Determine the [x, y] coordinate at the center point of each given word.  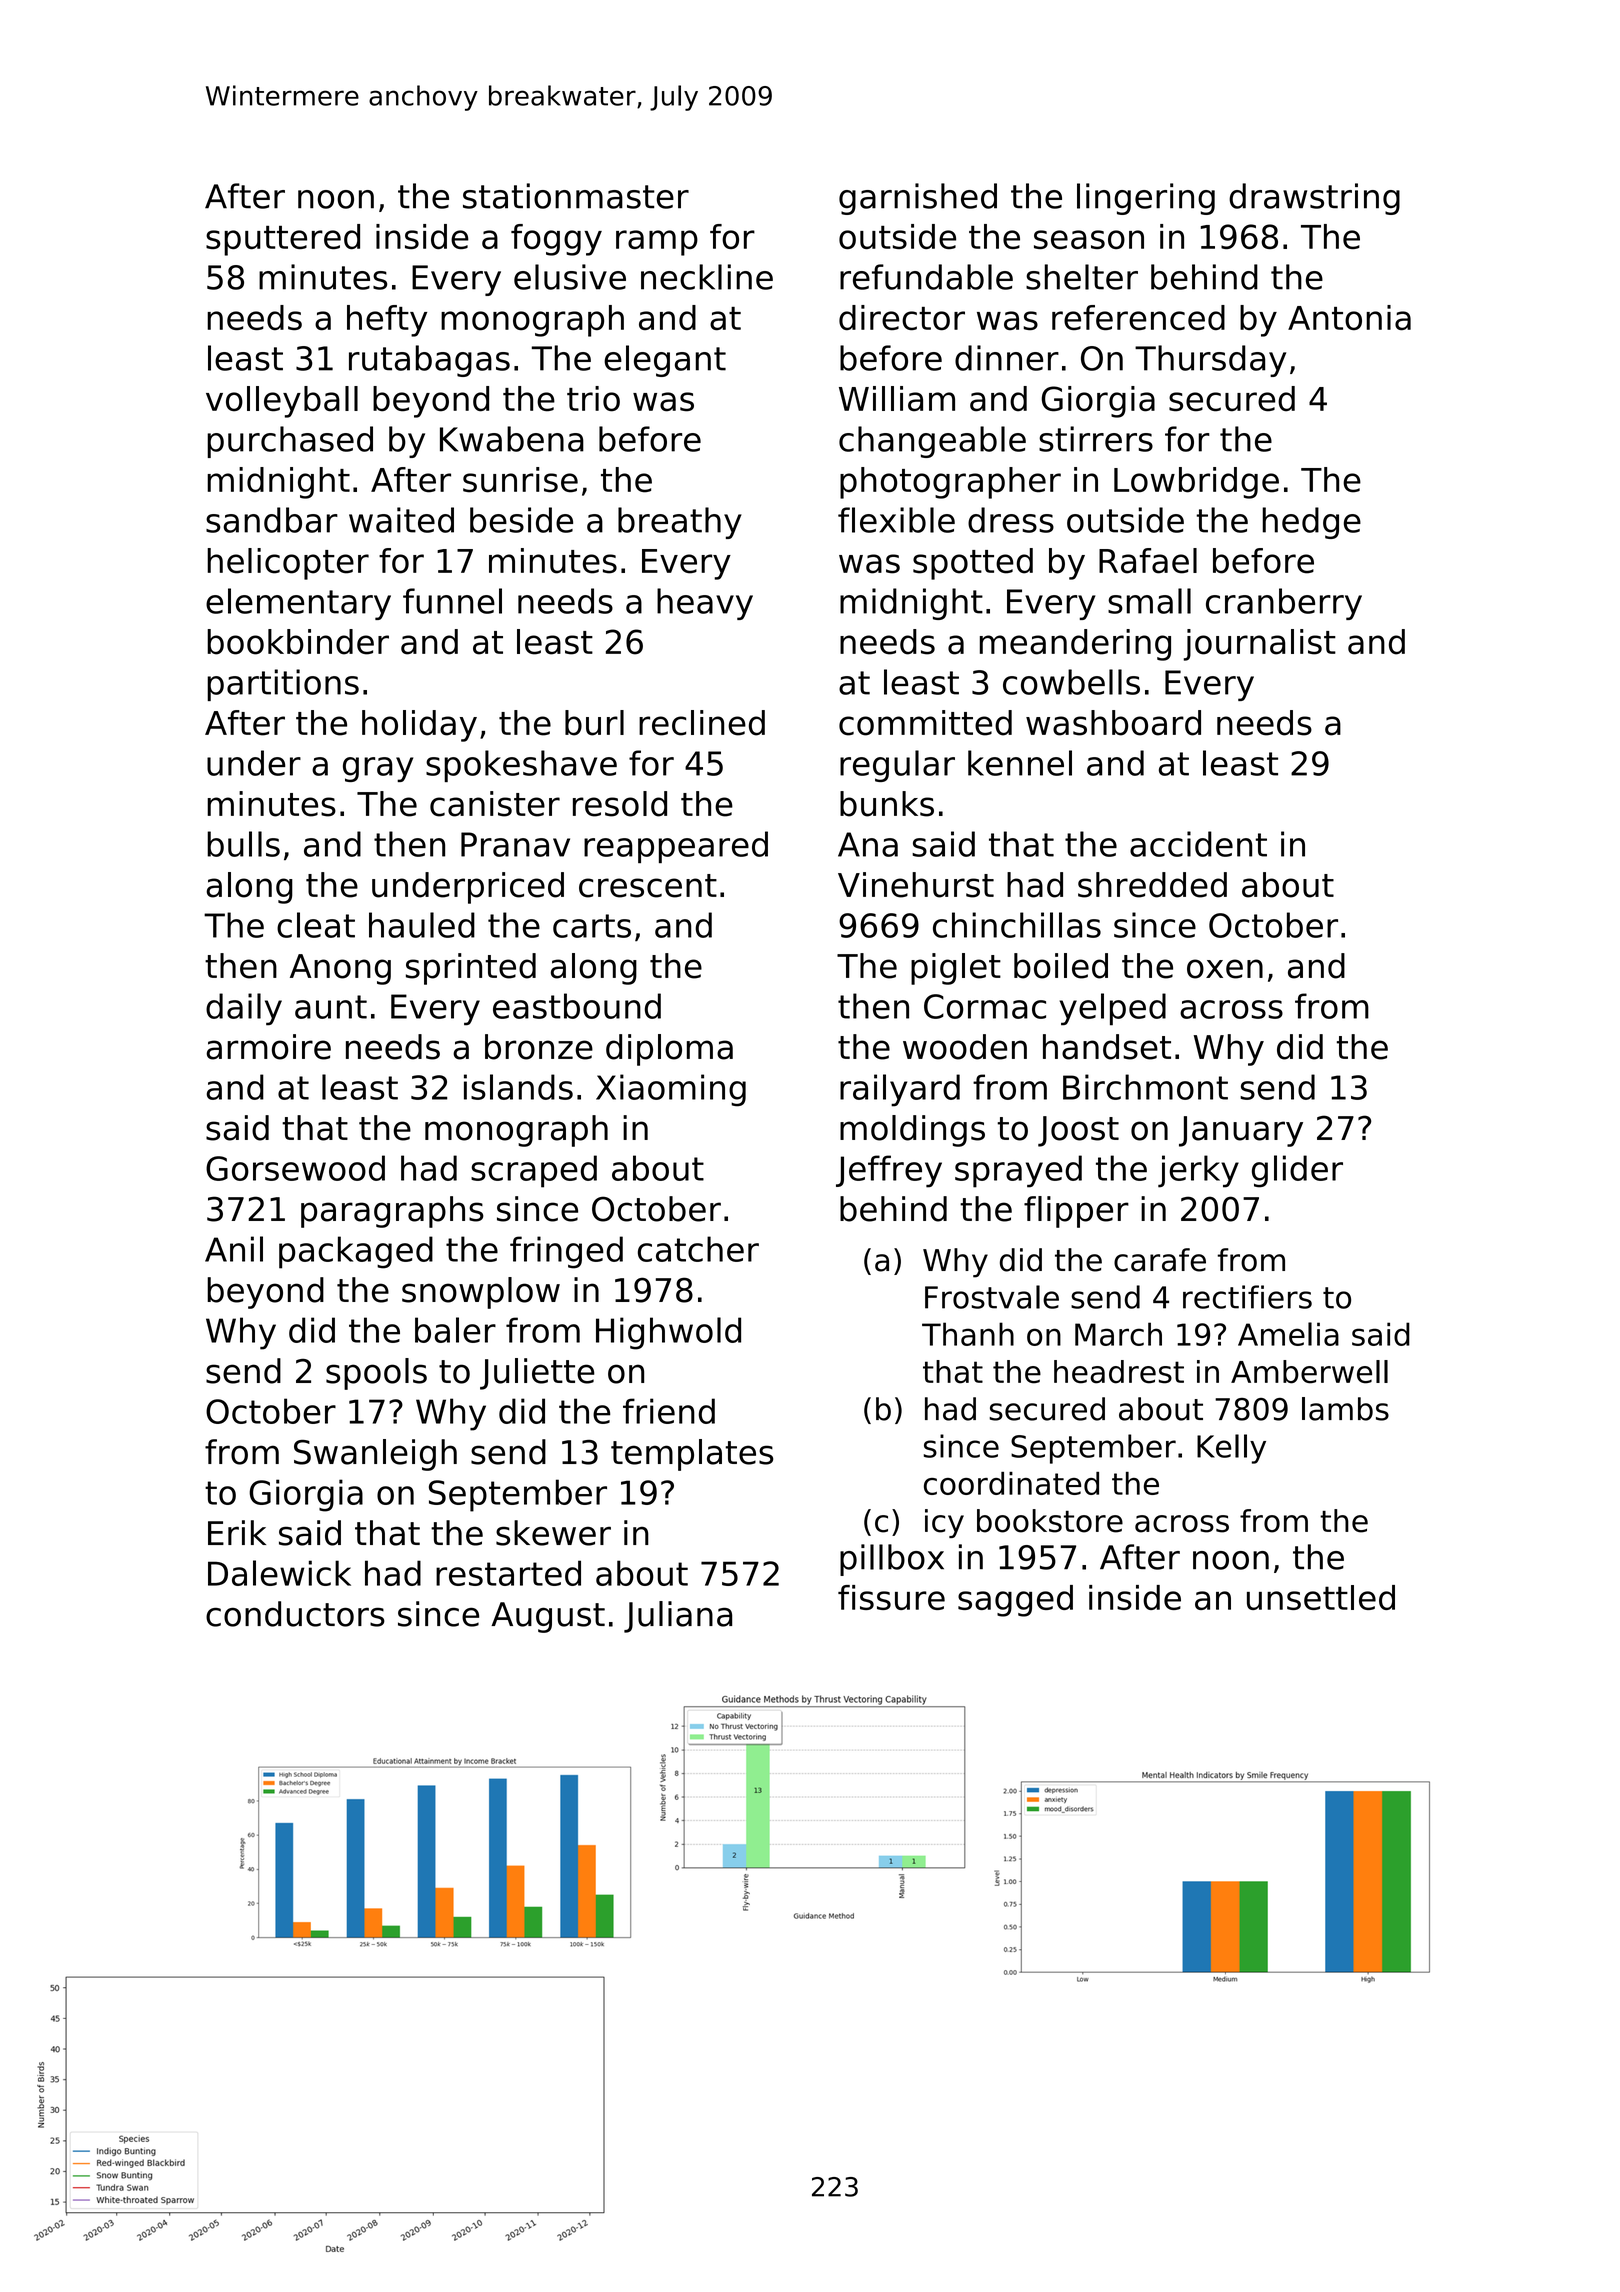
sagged [1015, 1601]
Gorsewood [295, 1168]
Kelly [1231, 1449]
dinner [1007, 358]
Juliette [537, 1374]
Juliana [678, 1617]
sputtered [283, 240]
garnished [918, 199]
